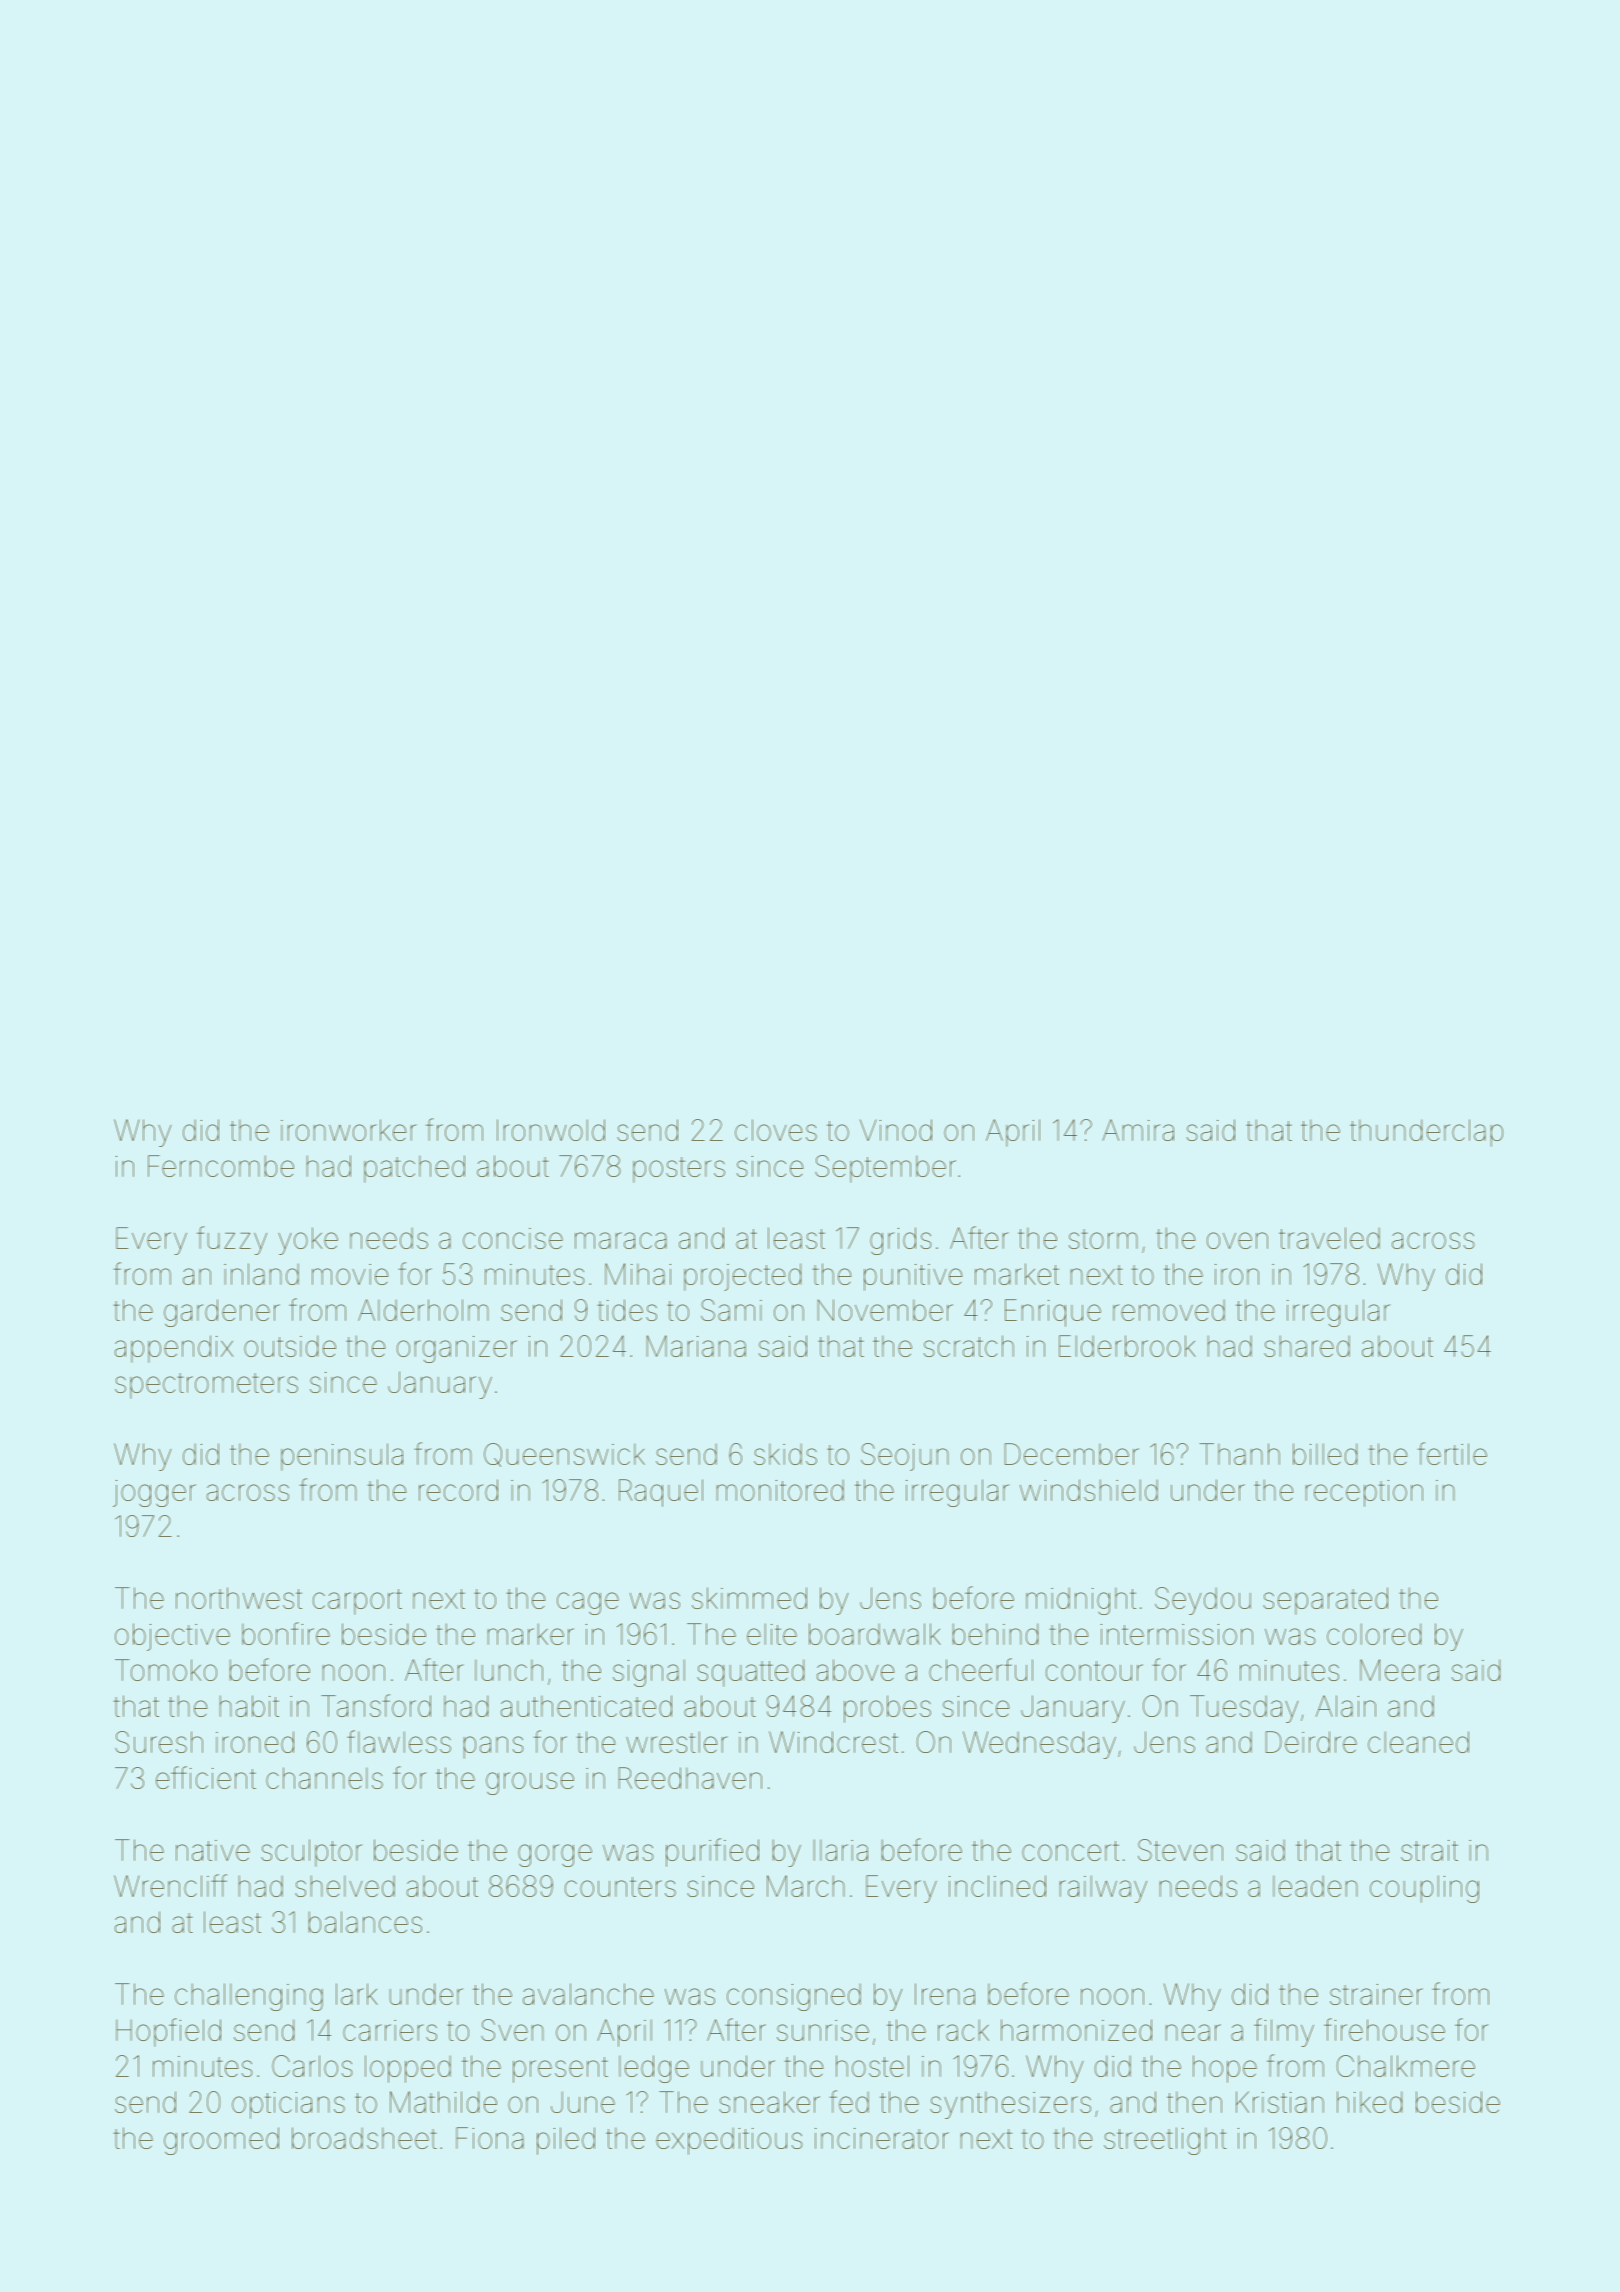 The width and height of the page is (1620, 2292). What do you see at coordinates (1325, 1454) in the page?
I see `billed` at bounding box center [1325, 1454].
